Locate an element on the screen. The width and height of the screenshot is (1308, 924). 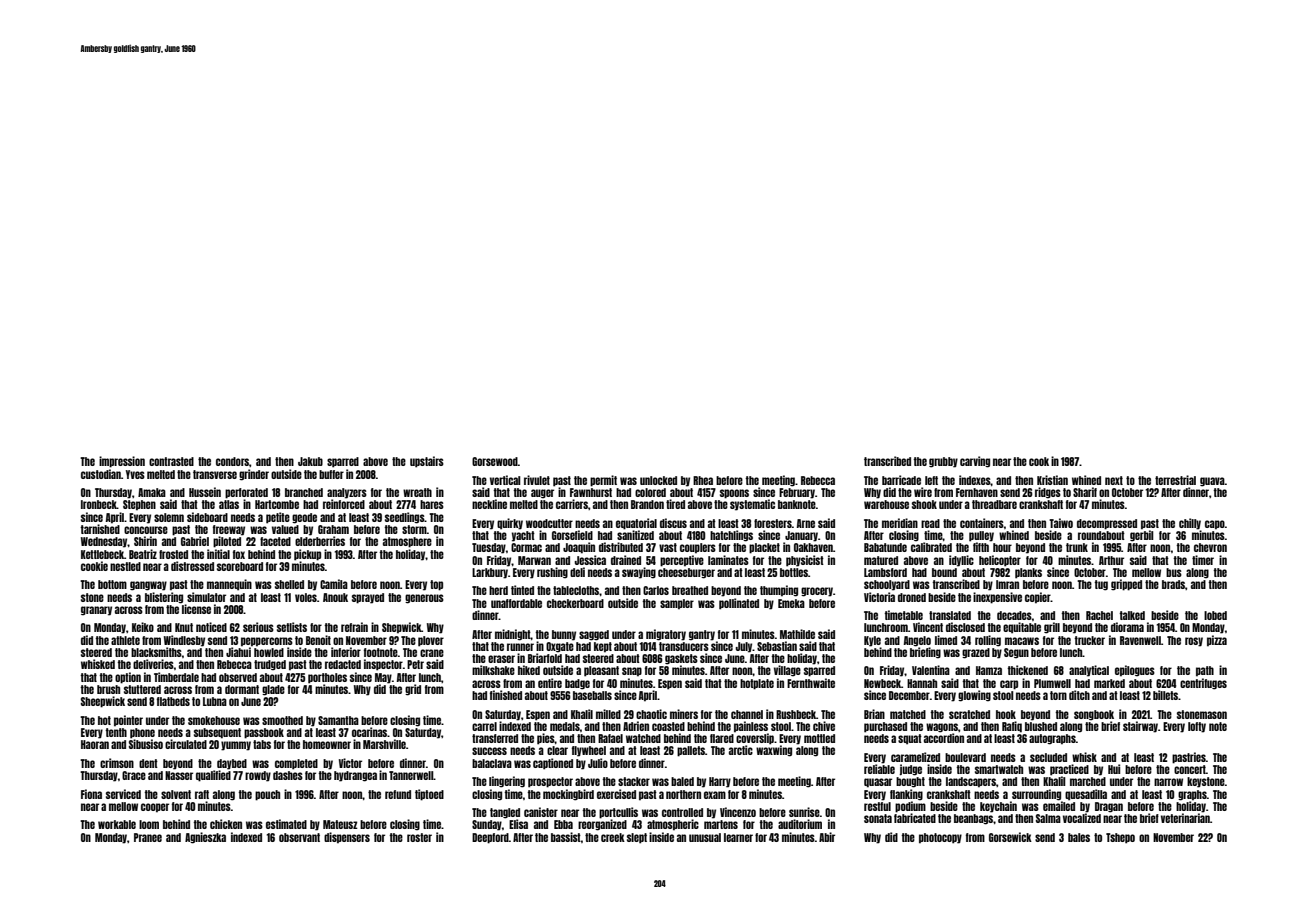
unusual is located at coordinates (705, 837).
